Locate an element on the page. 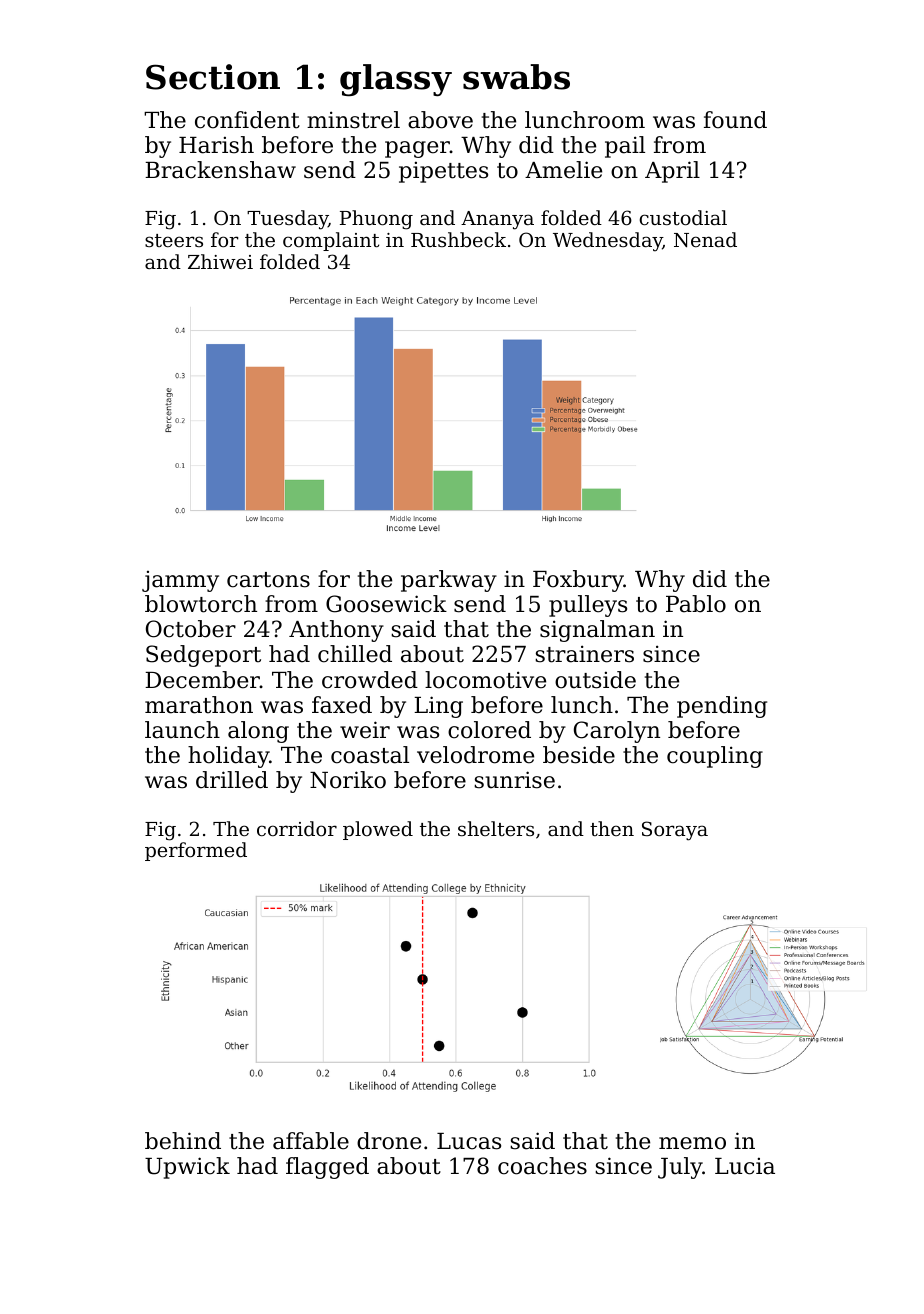 The height and width of the image is (1314, 924). swabs is located at coordinates (516, 77).
